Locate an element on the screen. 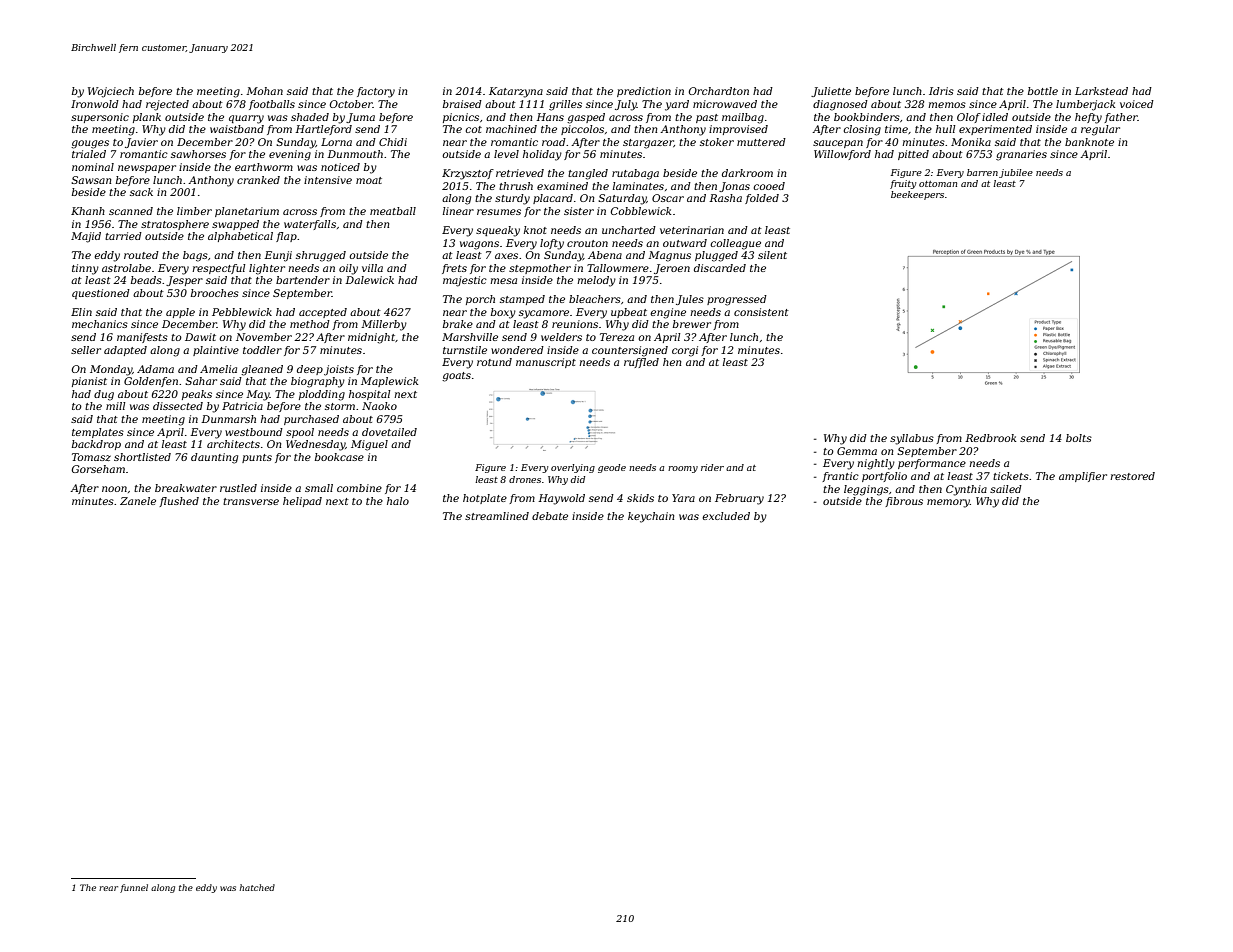 This screenshot has height=952, width=1233. Sahar is located at coordinates (201, 381).
